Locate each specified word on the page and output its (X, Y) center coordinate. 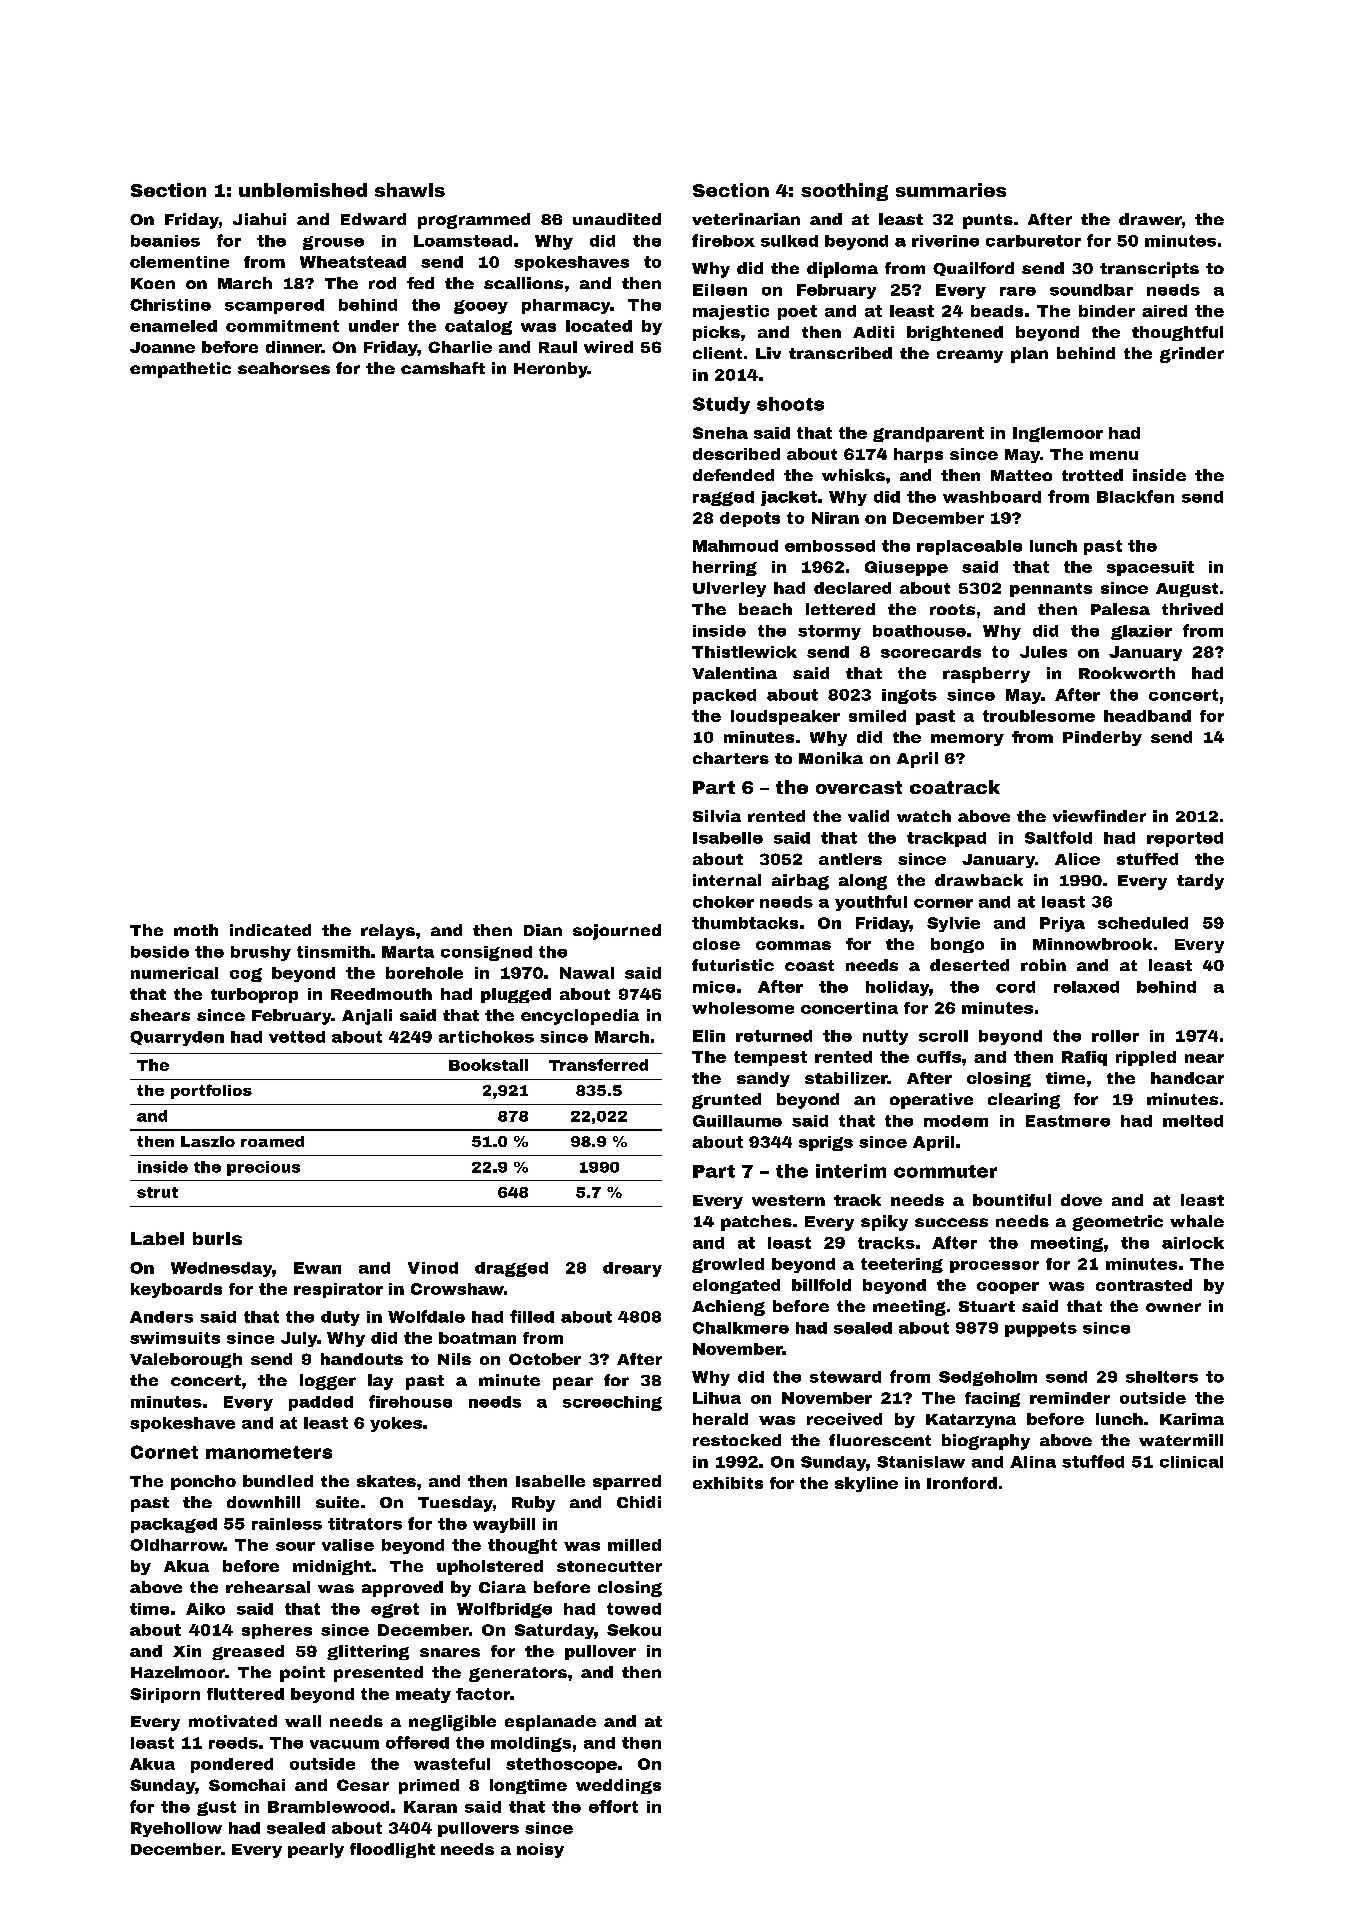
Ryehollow (176, 1829)
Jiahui (259, 219)
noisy (540, 1850)
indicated (270, 930)
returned (774, 1036)
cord (1015, 987)
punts (988, 221)
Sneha (720, 433)
